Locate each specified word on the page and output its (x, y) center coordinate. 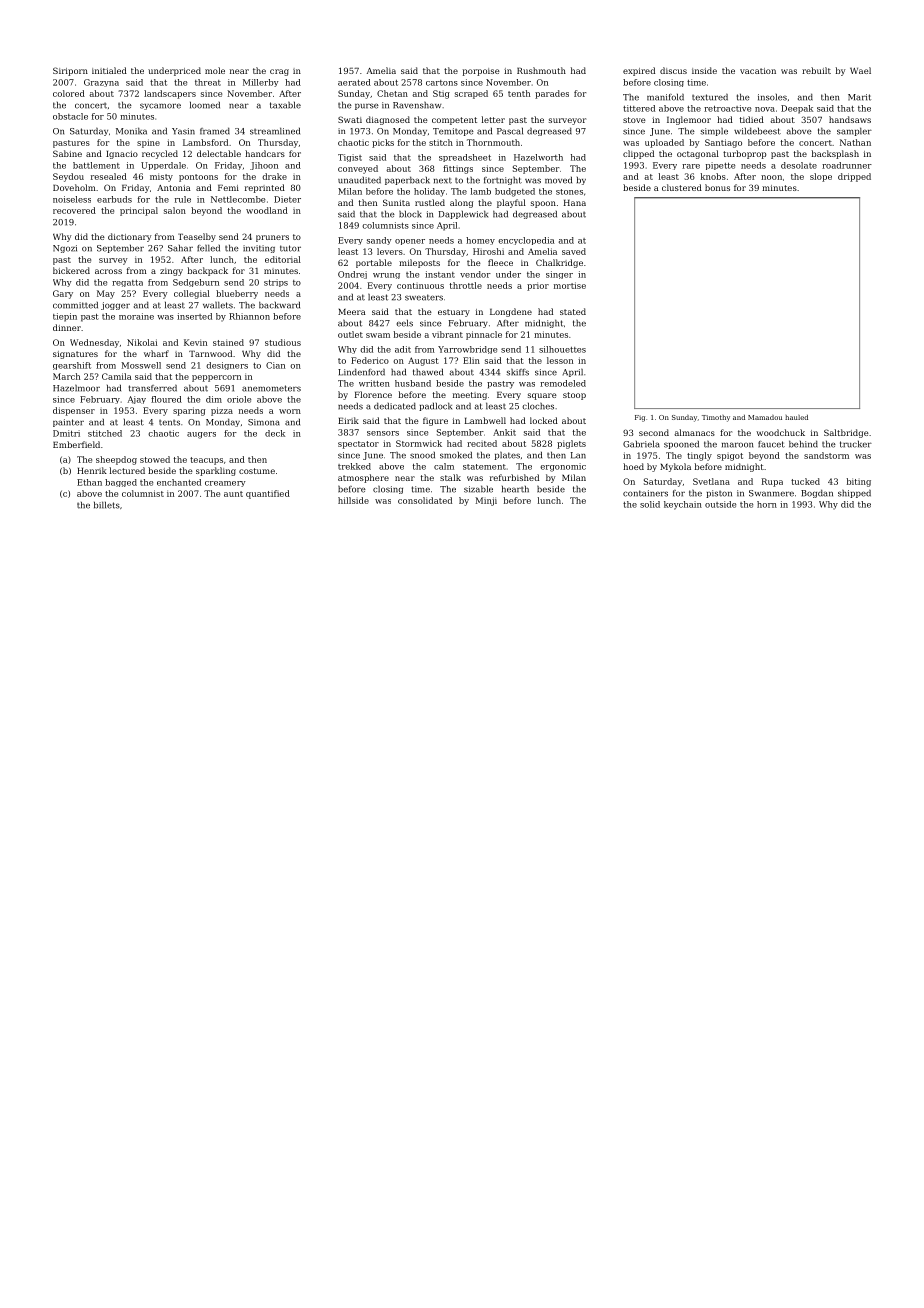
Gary (63, 294)
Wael (860, 70)
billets (107, 505)
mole (215, 70)
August (423, 361)
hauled (796, 417)
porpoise (481, 72)
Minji (486, 501)
